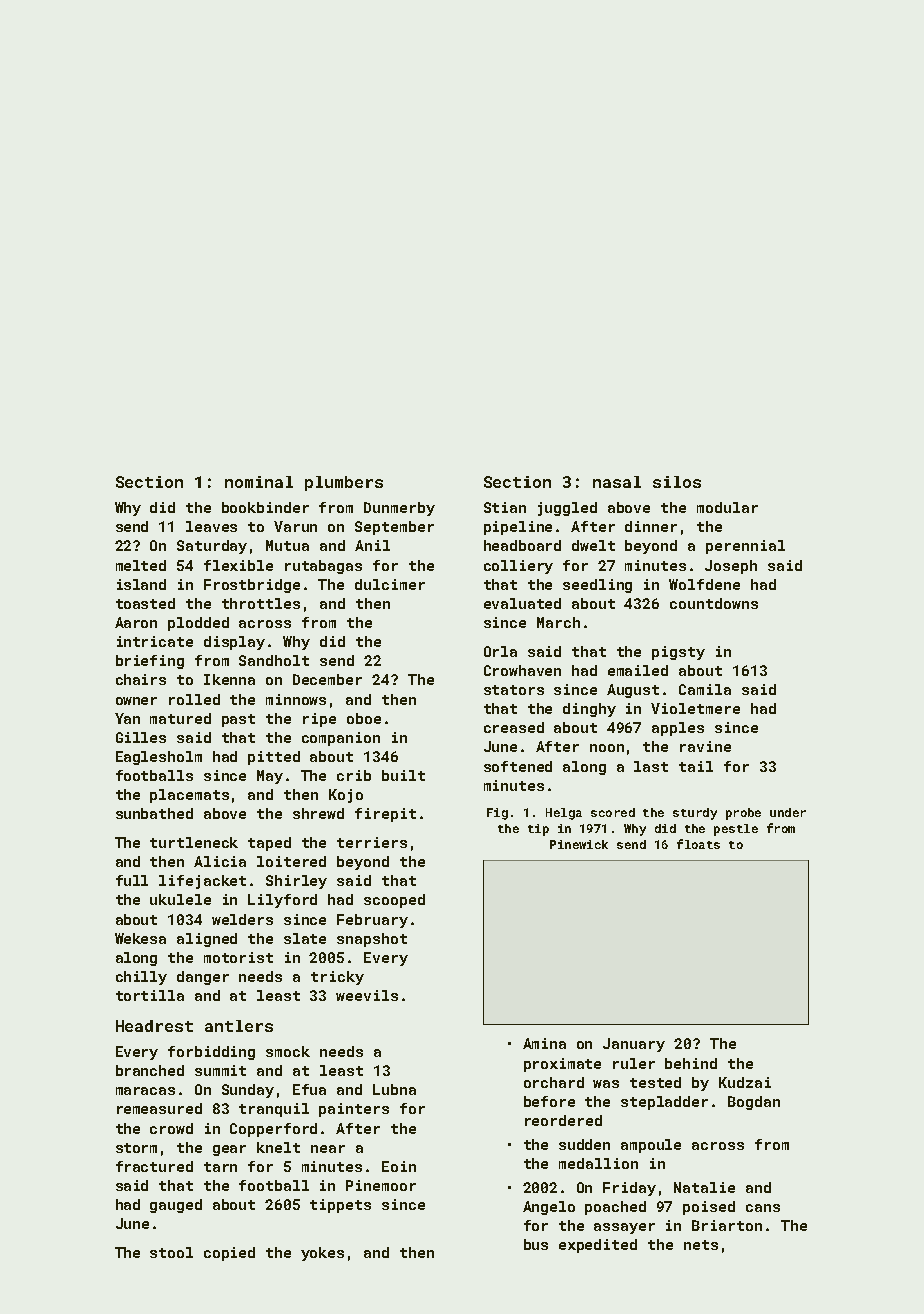  Describe the element at coordinates (754, 1103) in the screenshot. I see `Bogdan` at that location.
